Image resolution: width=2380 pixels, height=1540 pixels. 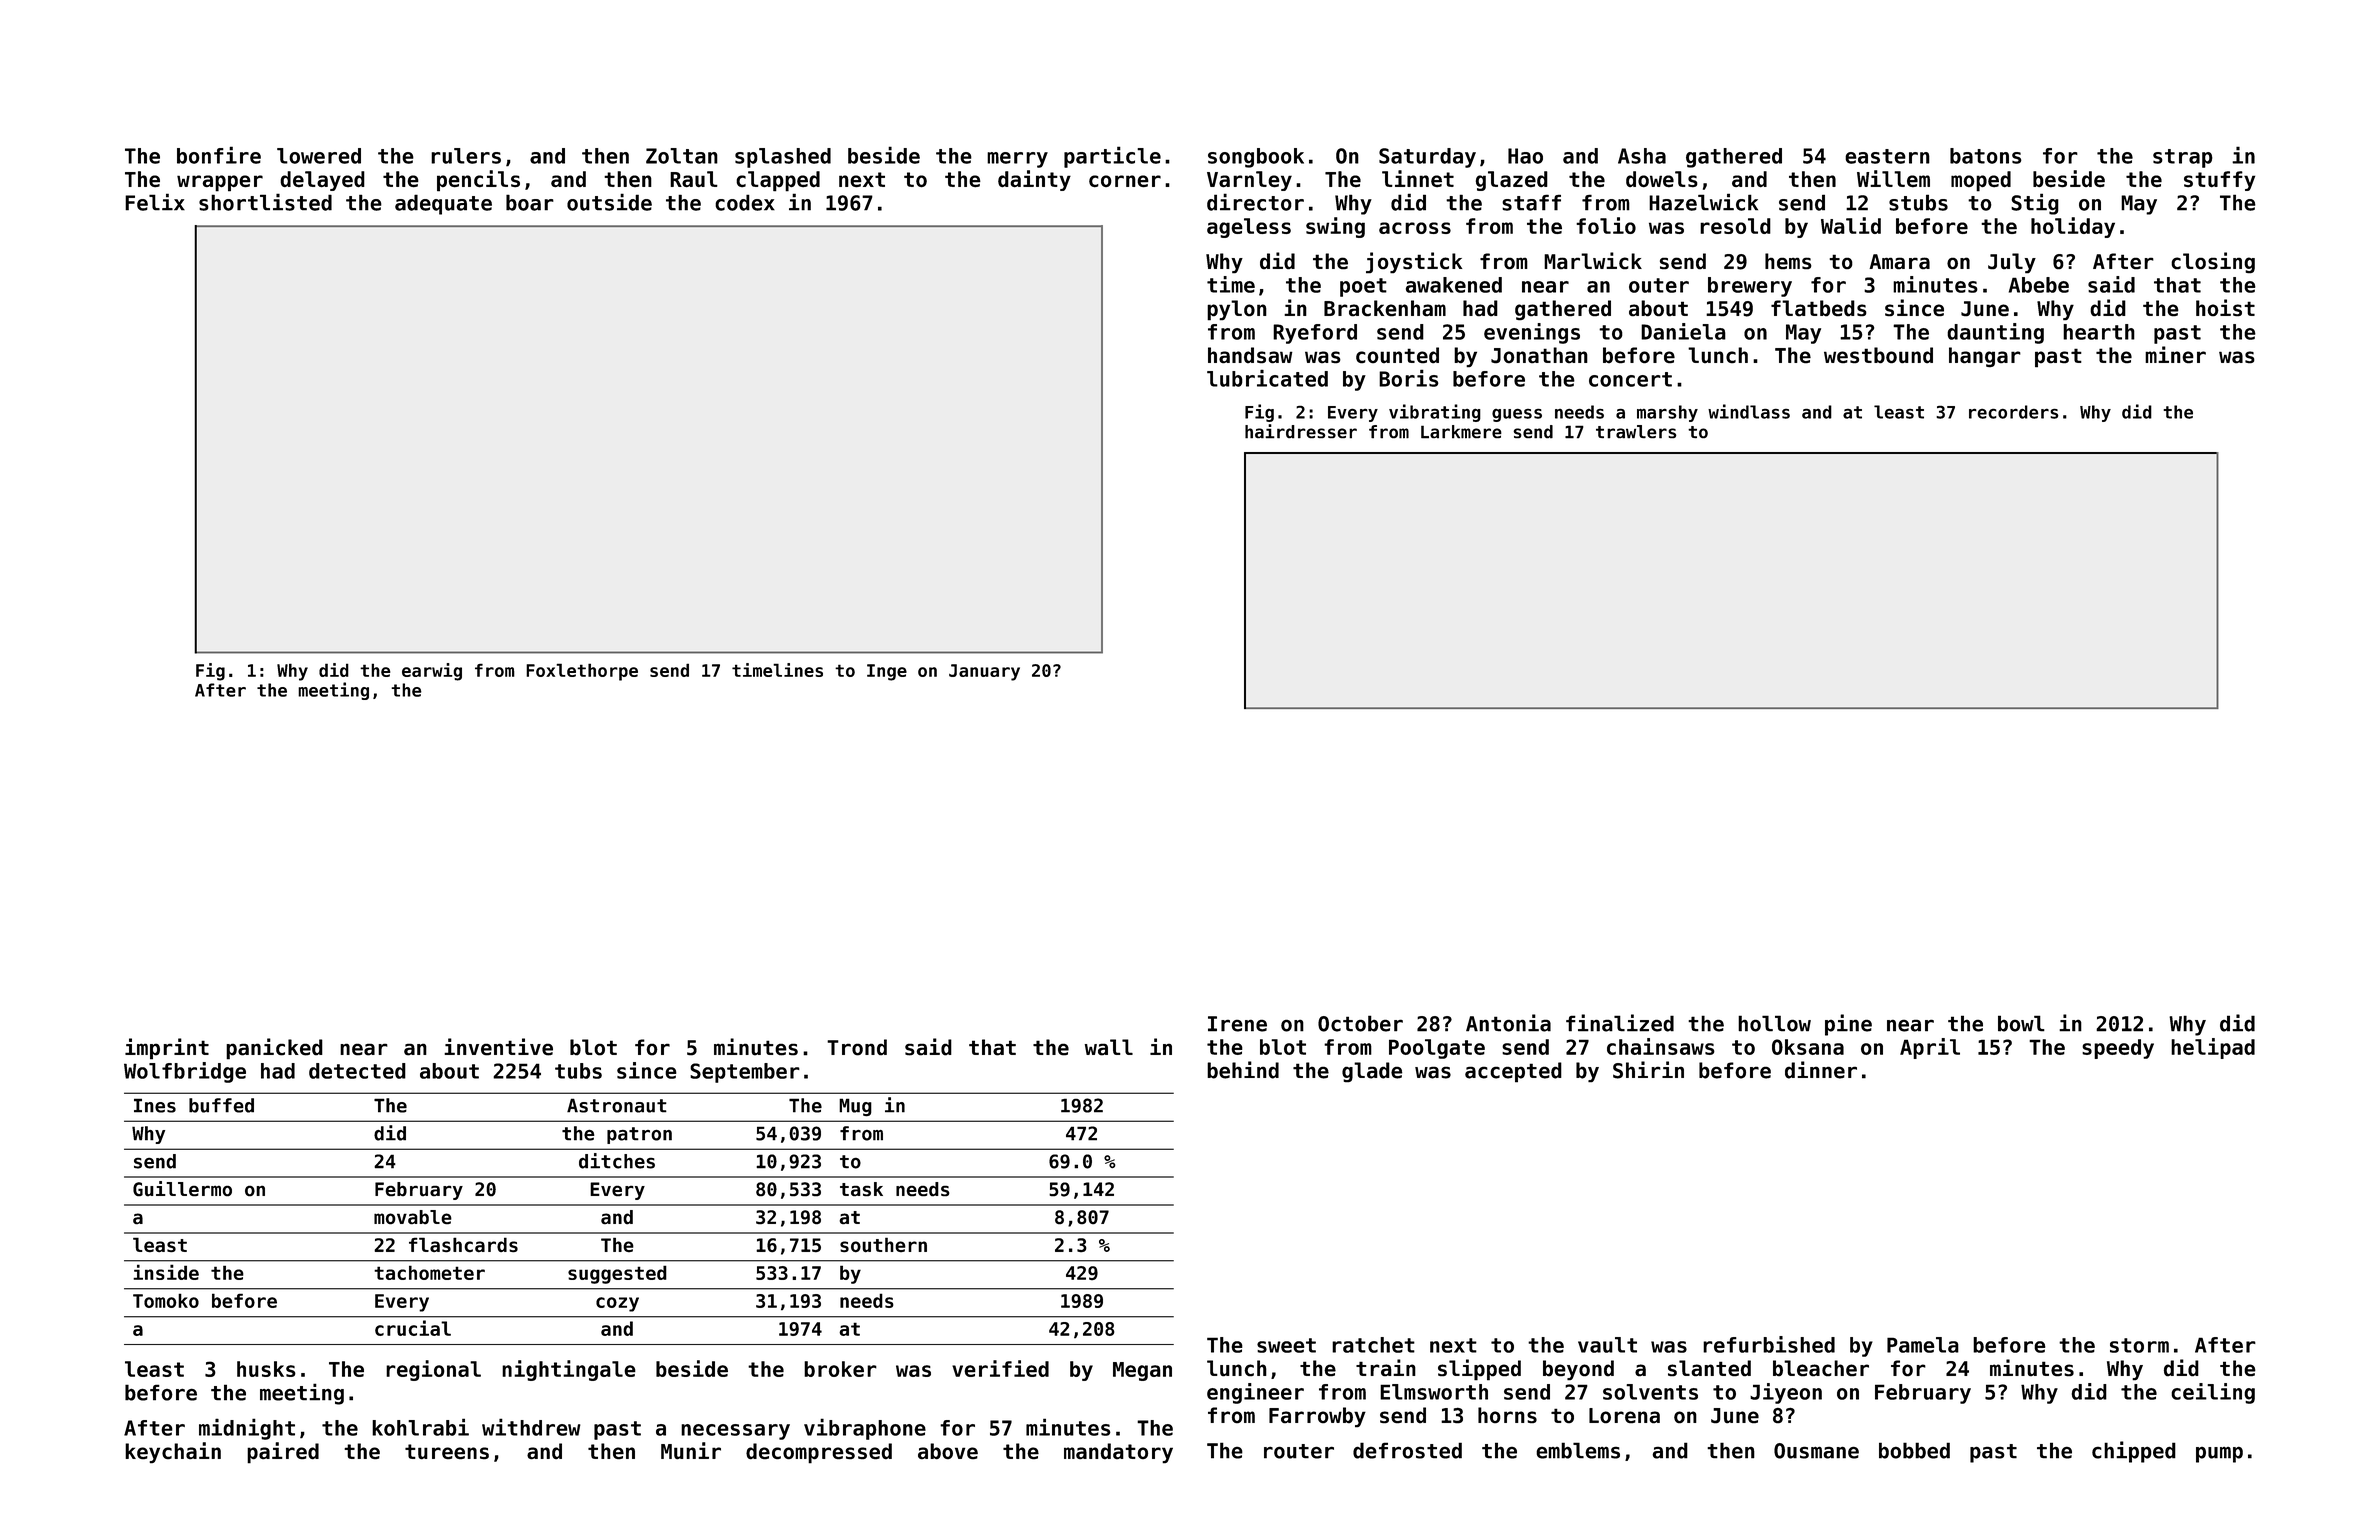 What do you see at coordinates (219, 155) in the screenshot?
I see `bonfire` at bounding box center [219, 155].
